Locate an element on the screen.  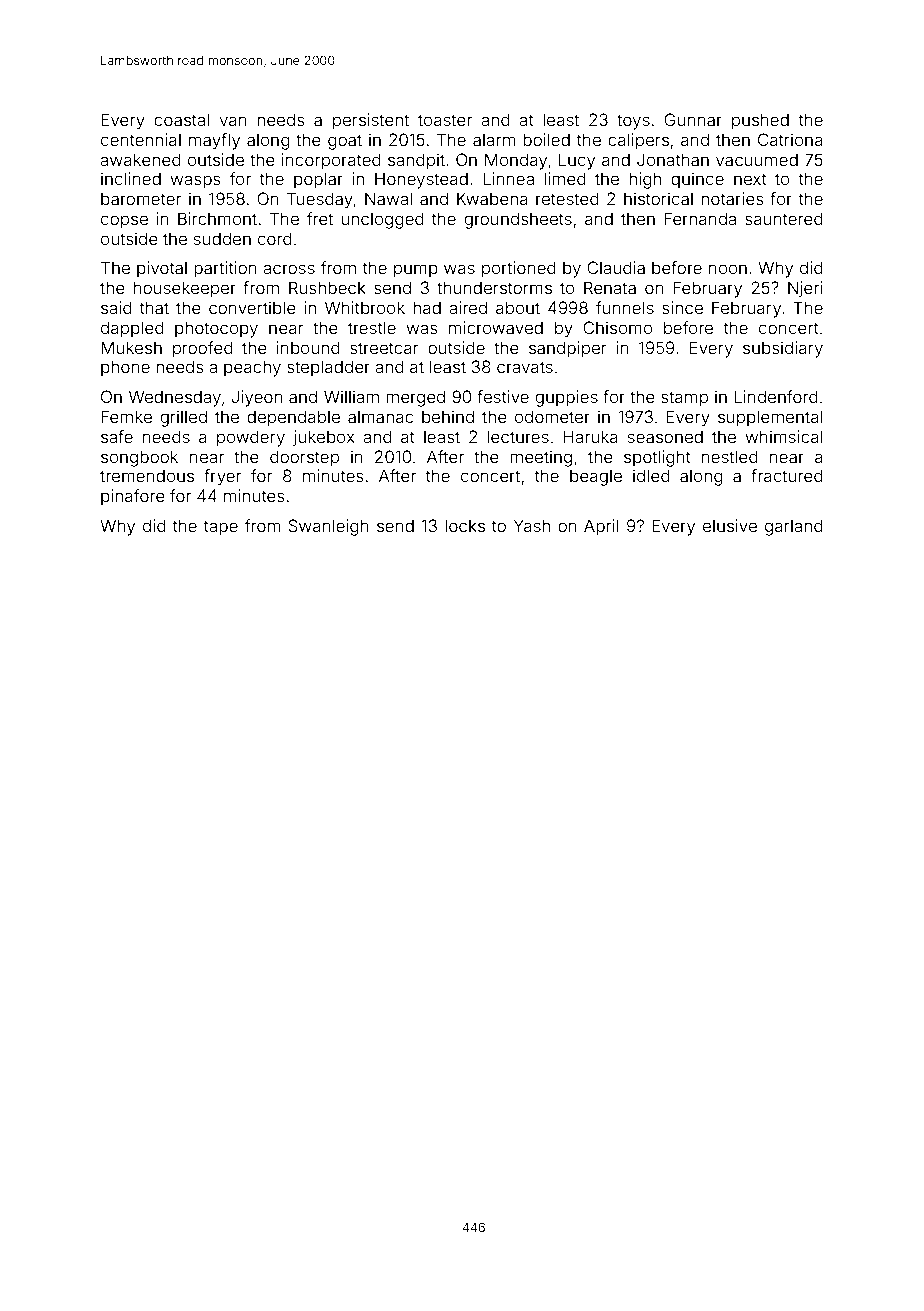
funnels is located at coordinates (625, 307).
